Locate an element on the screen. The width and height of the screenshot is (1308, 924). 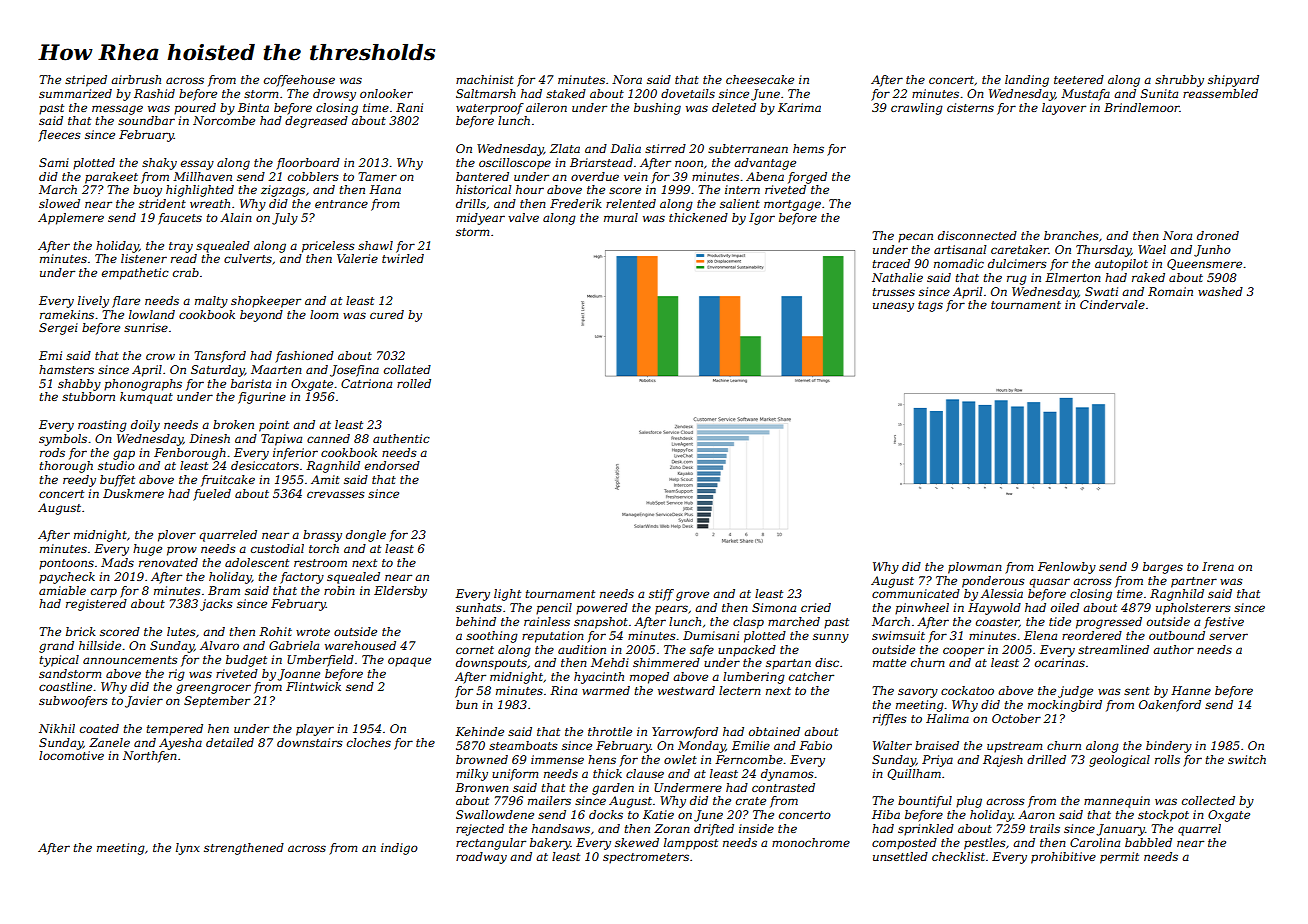
Cindervale is located at coordinates (1112, 304).
